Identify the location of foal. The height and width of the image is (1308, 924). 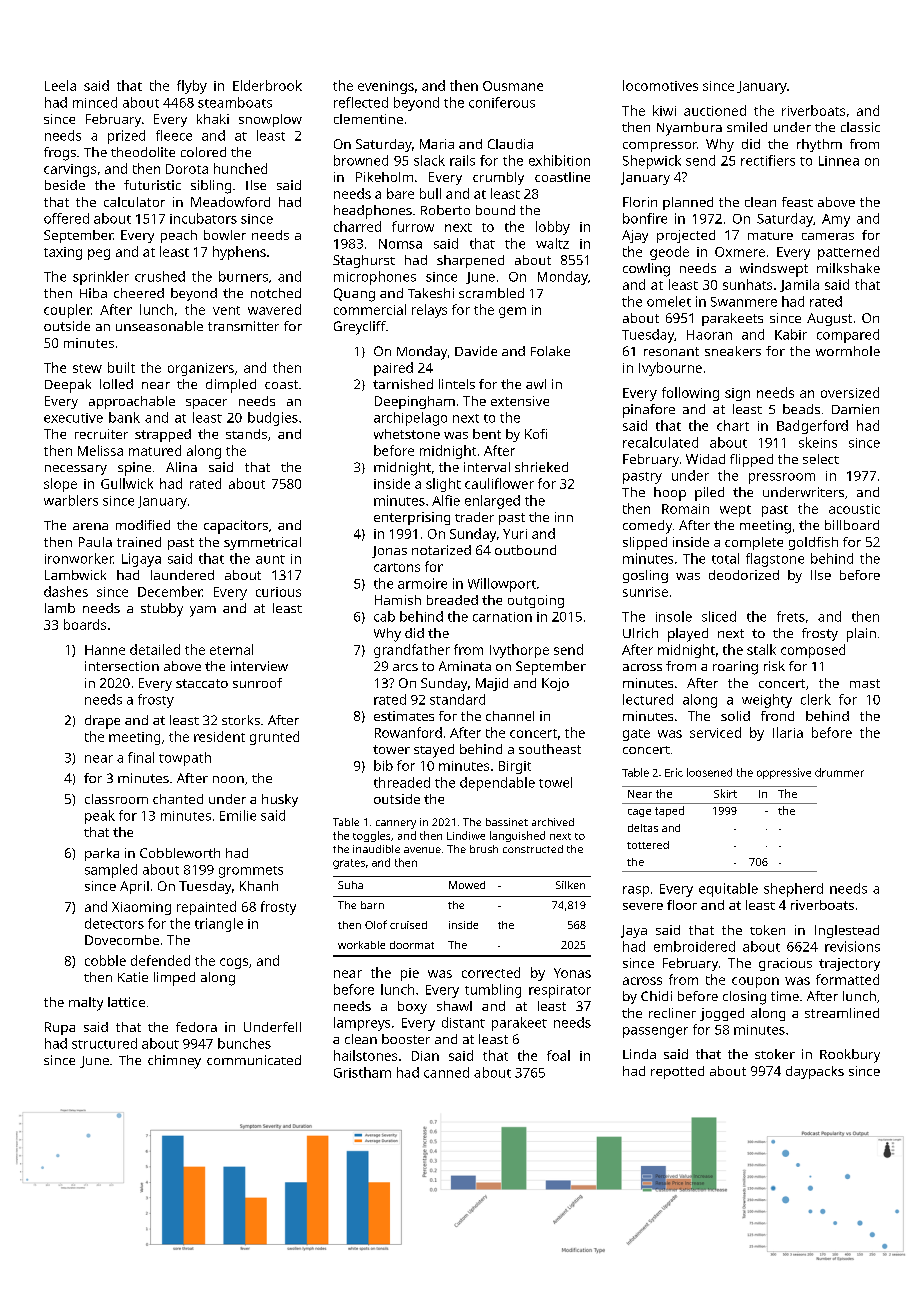
(558, 1055).
